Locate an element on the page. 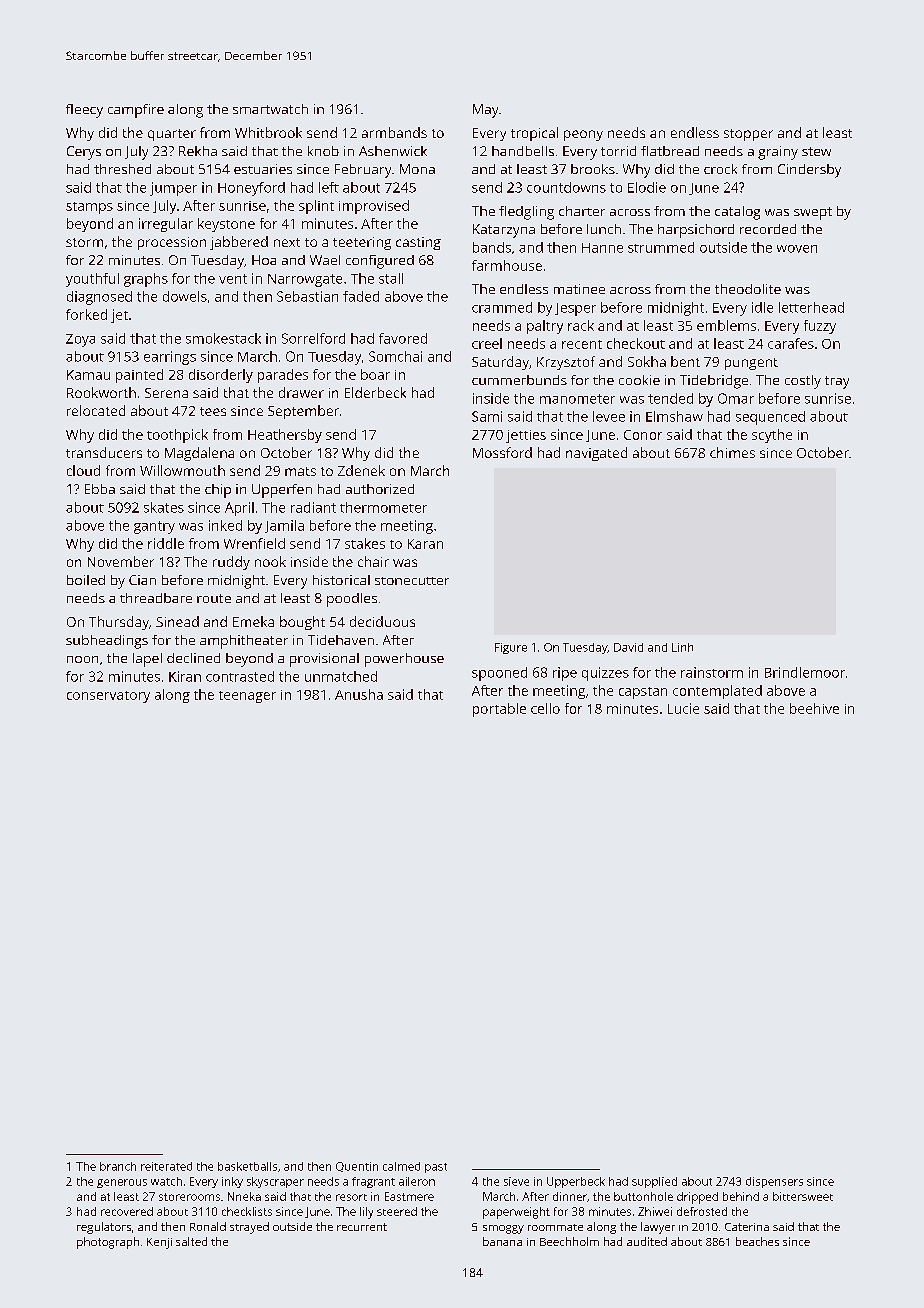  stopper is located at coordinates (748, 135).
